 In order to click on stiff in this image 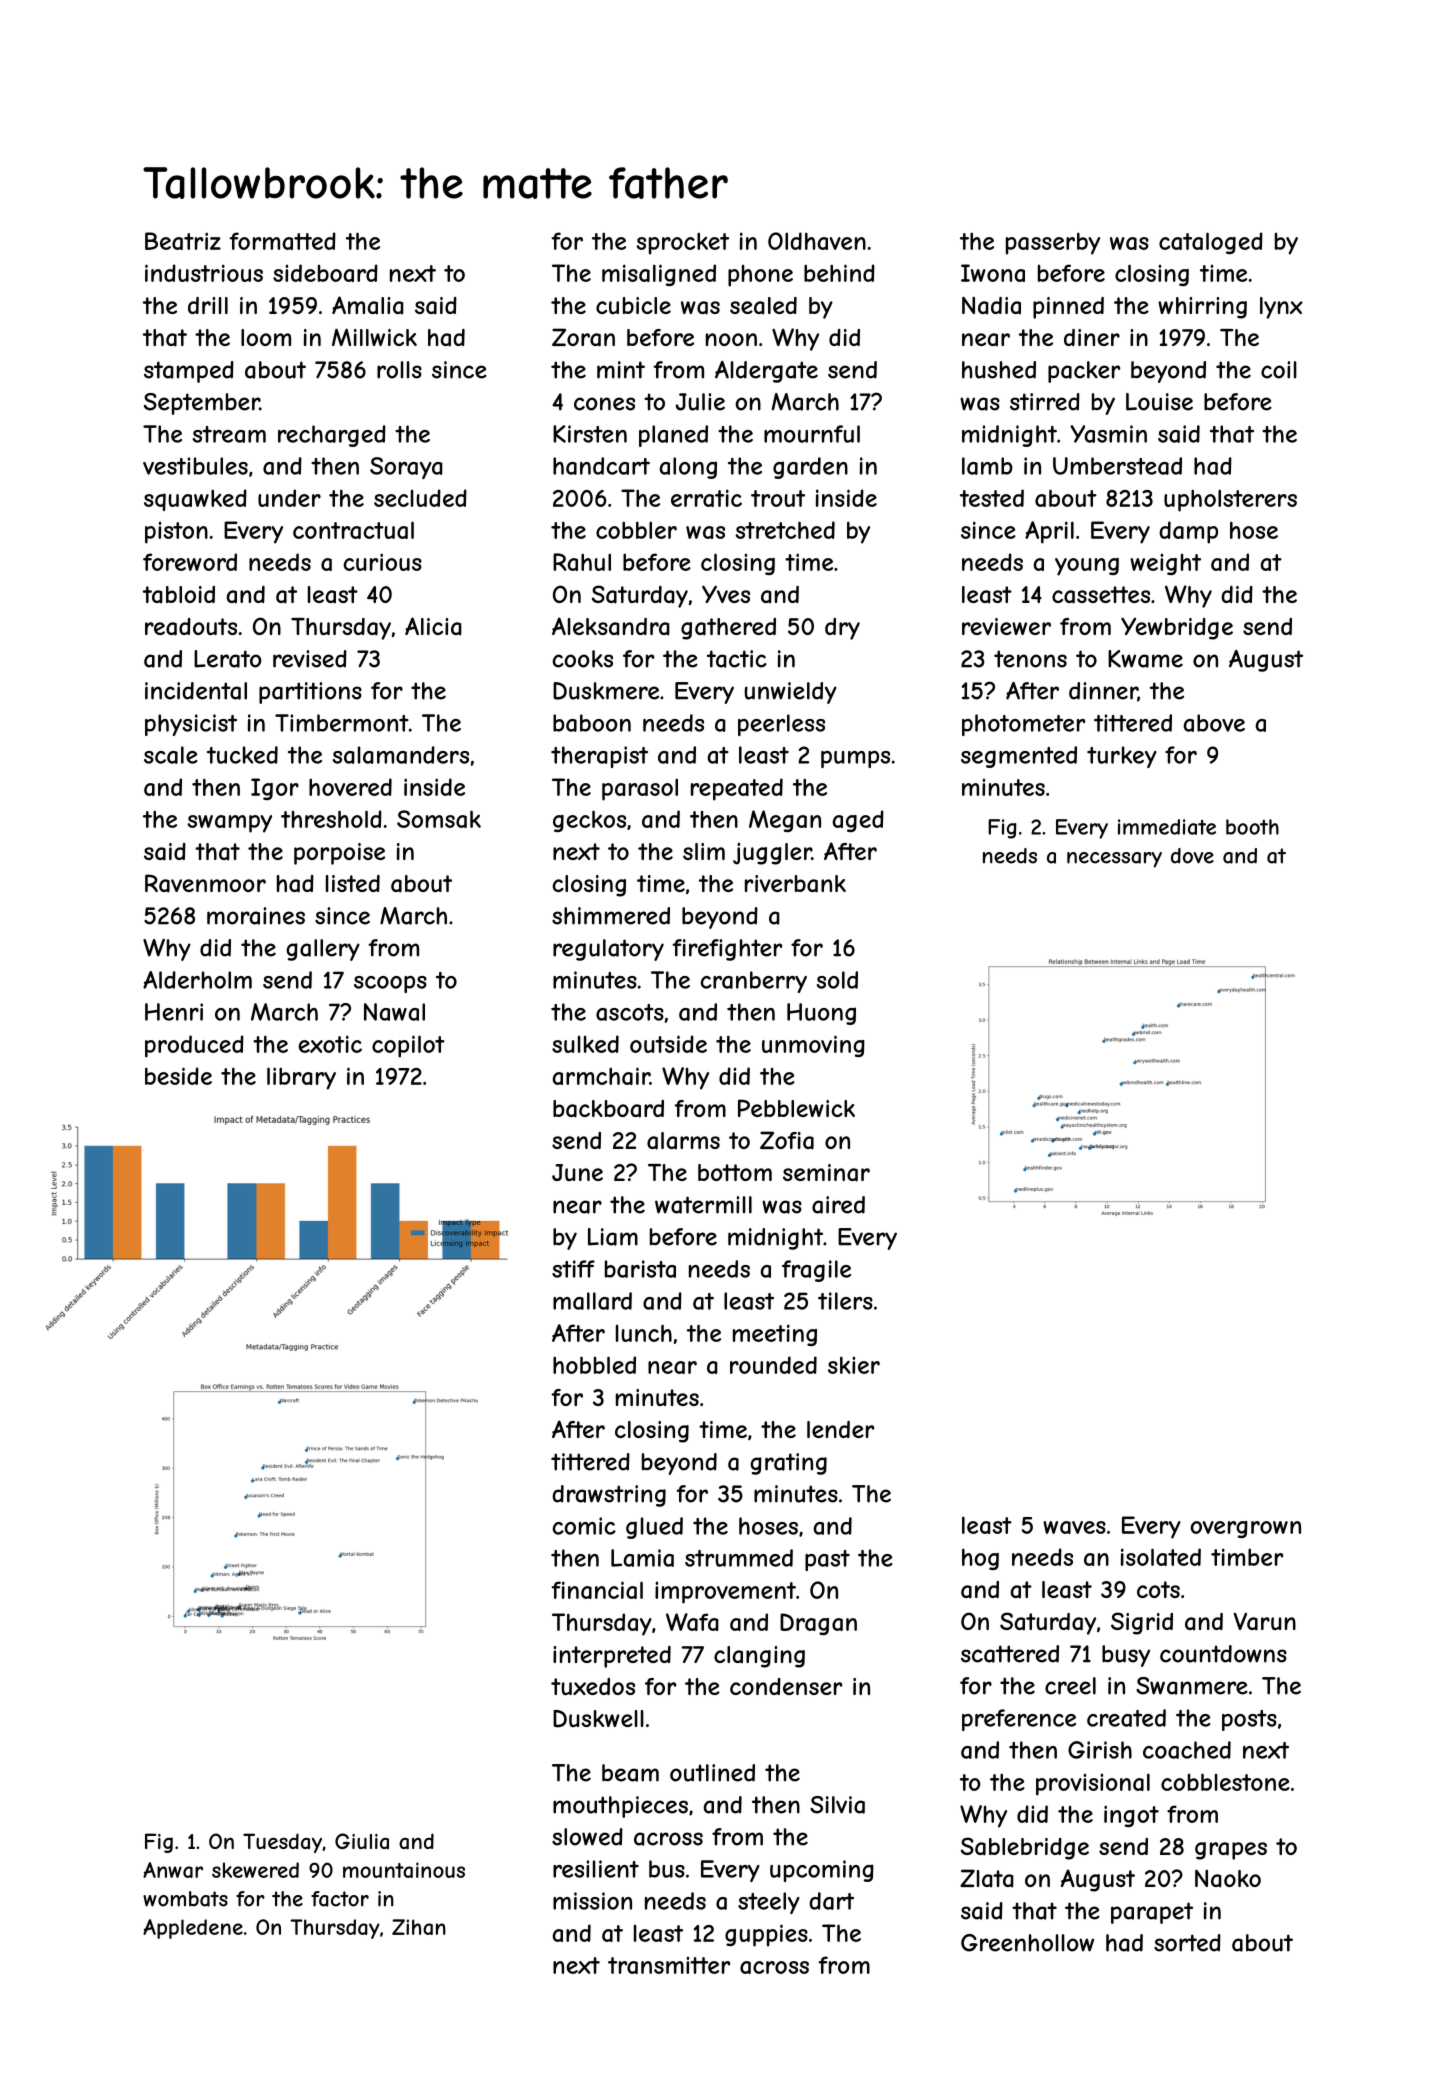, I will do `click(573, 1269)`.
